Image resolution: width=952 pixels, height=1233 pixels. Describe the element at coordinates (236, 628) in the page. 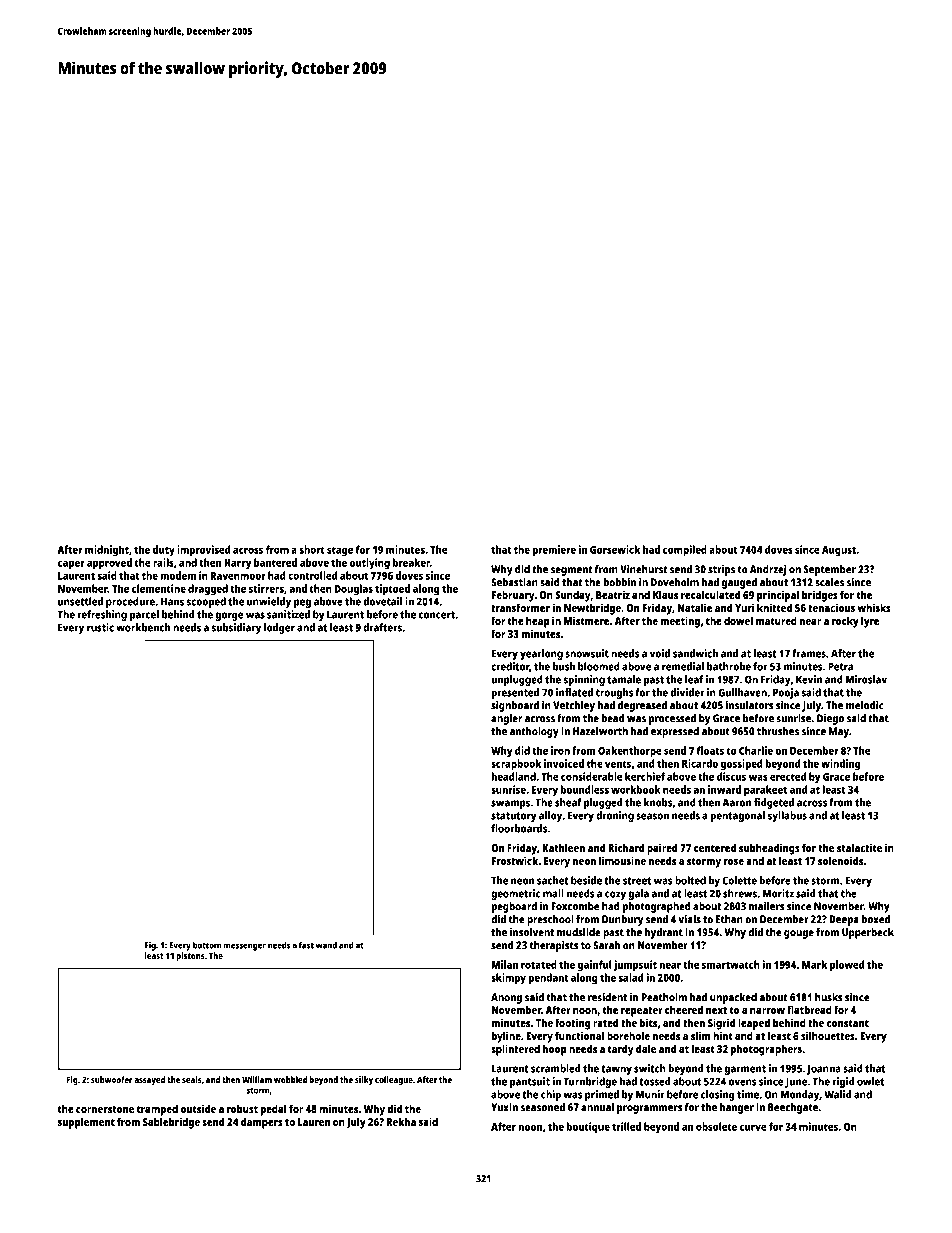

I see `subsidiary` at that location.
